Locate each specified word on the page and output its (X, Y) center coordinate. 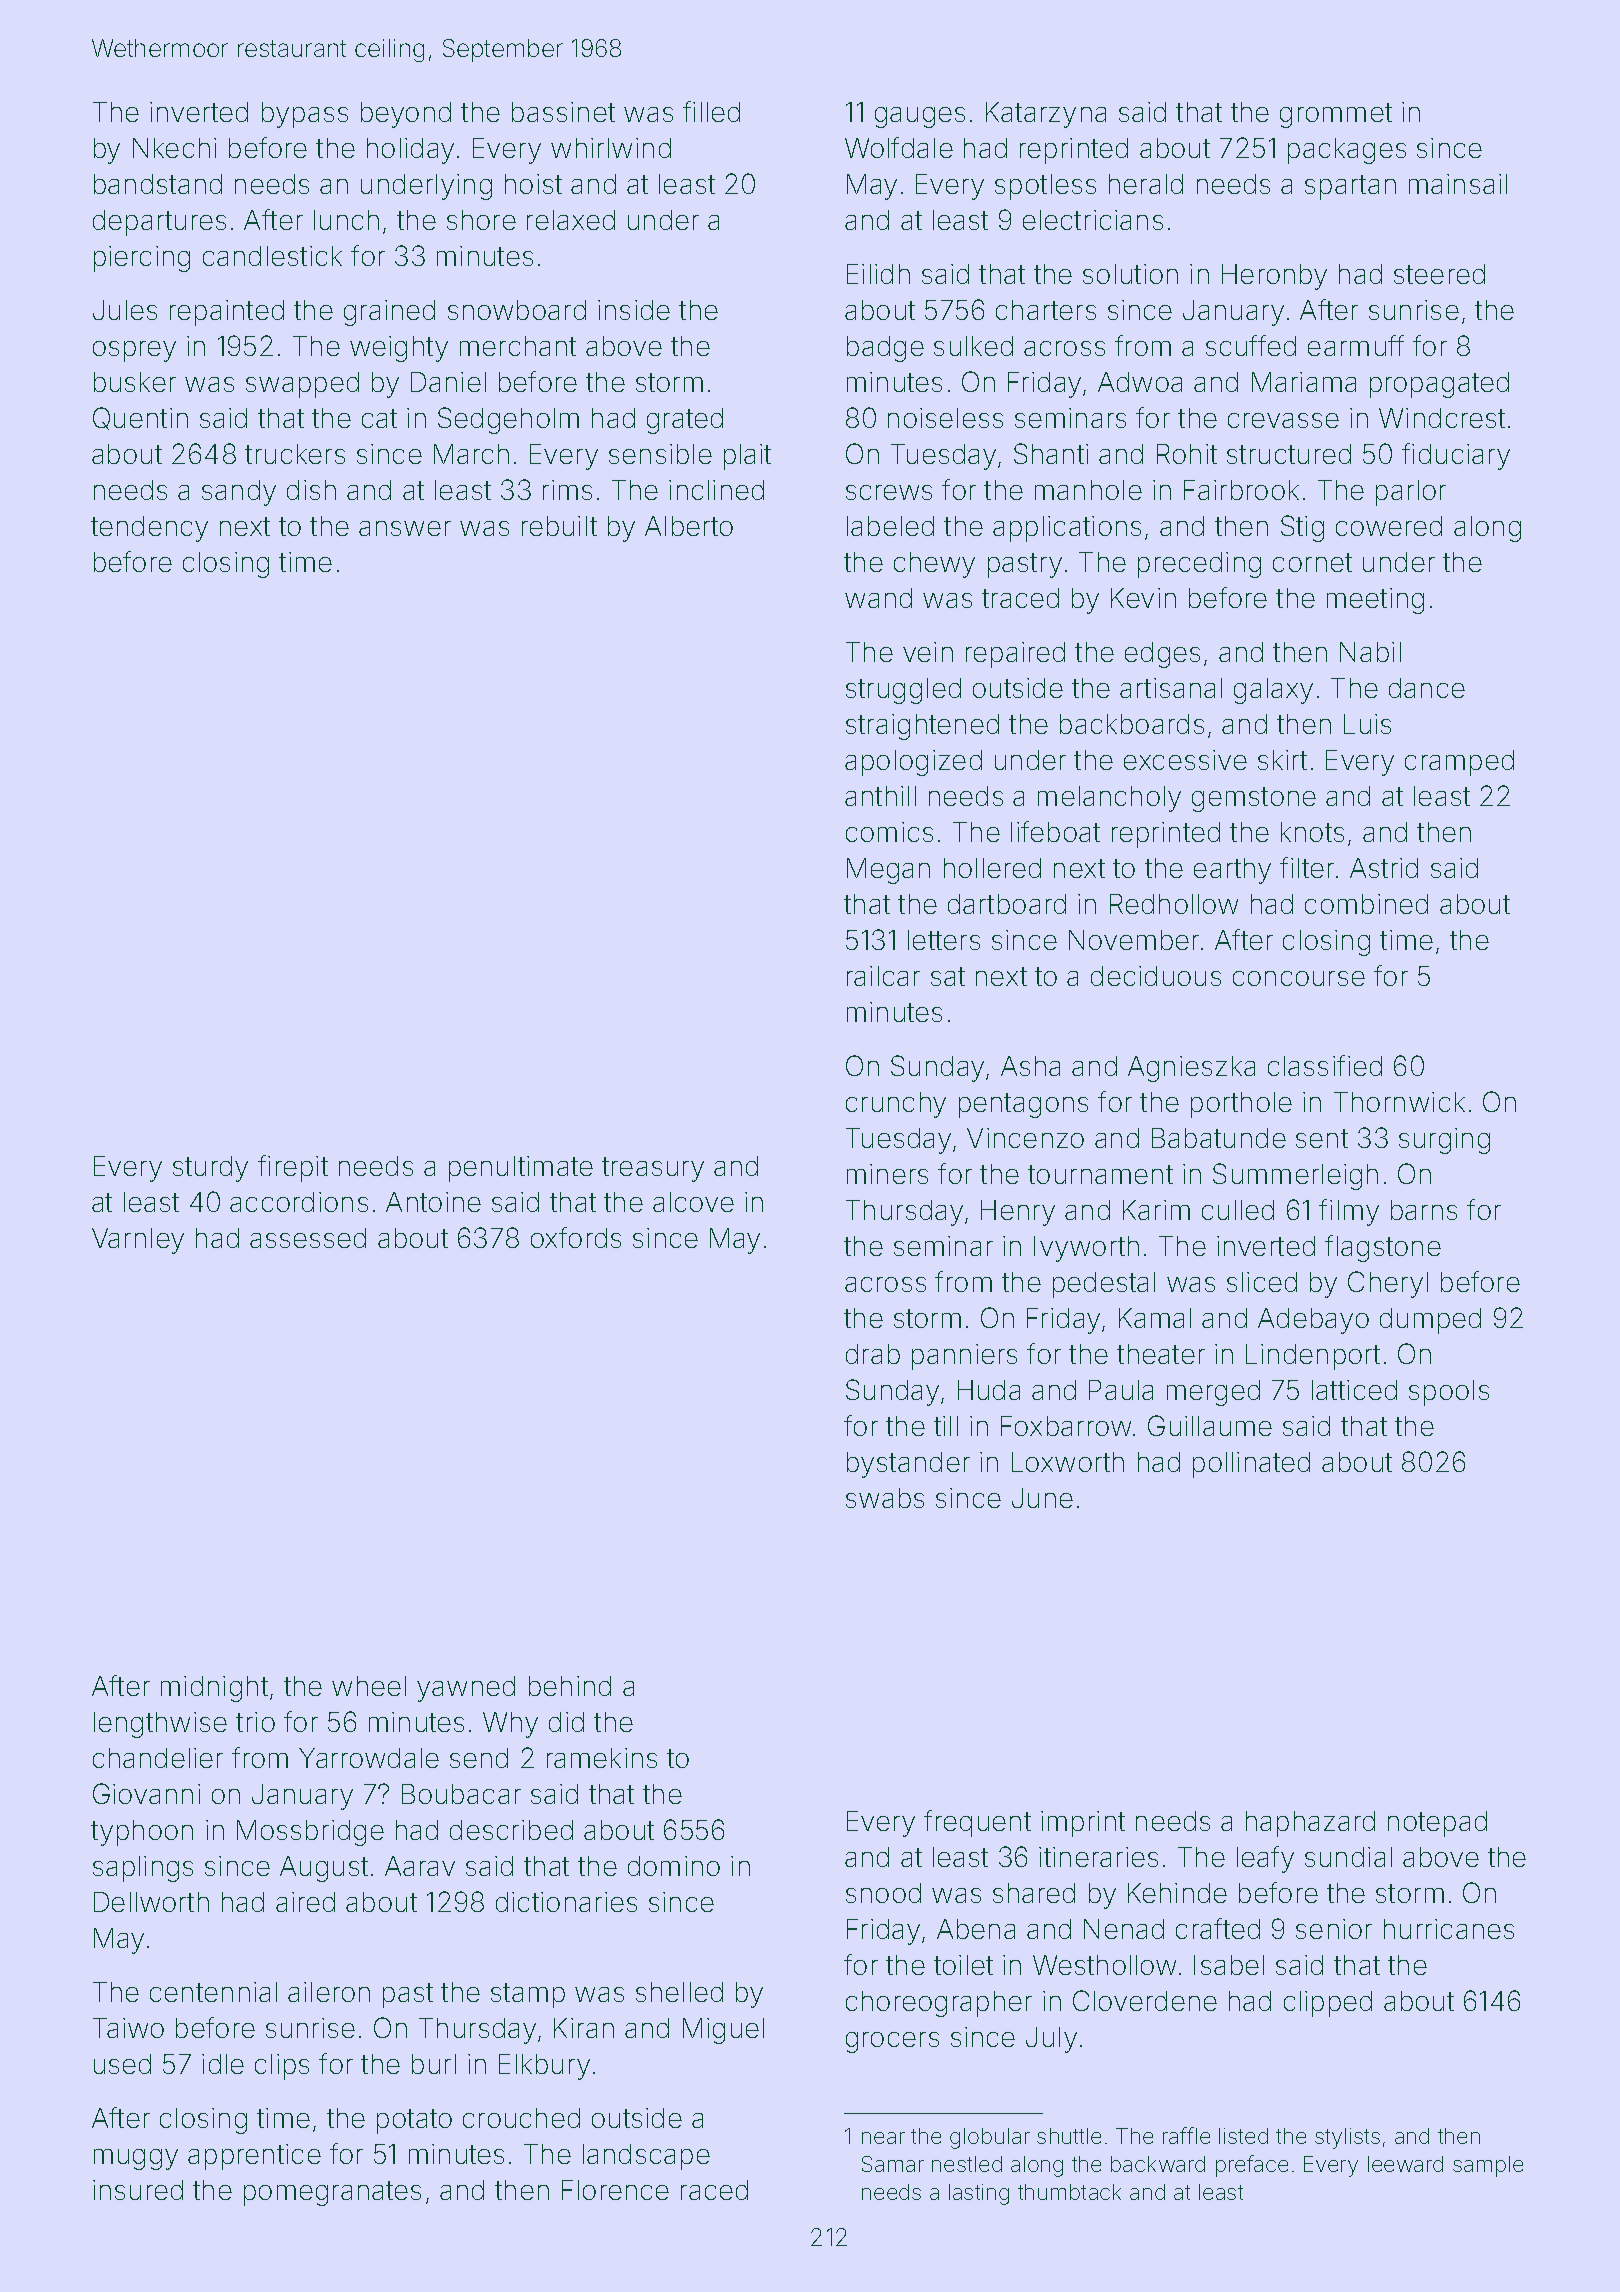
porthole (1241, 1105)
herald (1146, 184)
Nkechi (174, 148)
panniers (964, 1357)
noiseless (945, 418)
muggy (136, 2159)
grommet (1336, 115)
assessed (308, 1238)
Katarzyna (1046, 115)
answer (405, 528)
